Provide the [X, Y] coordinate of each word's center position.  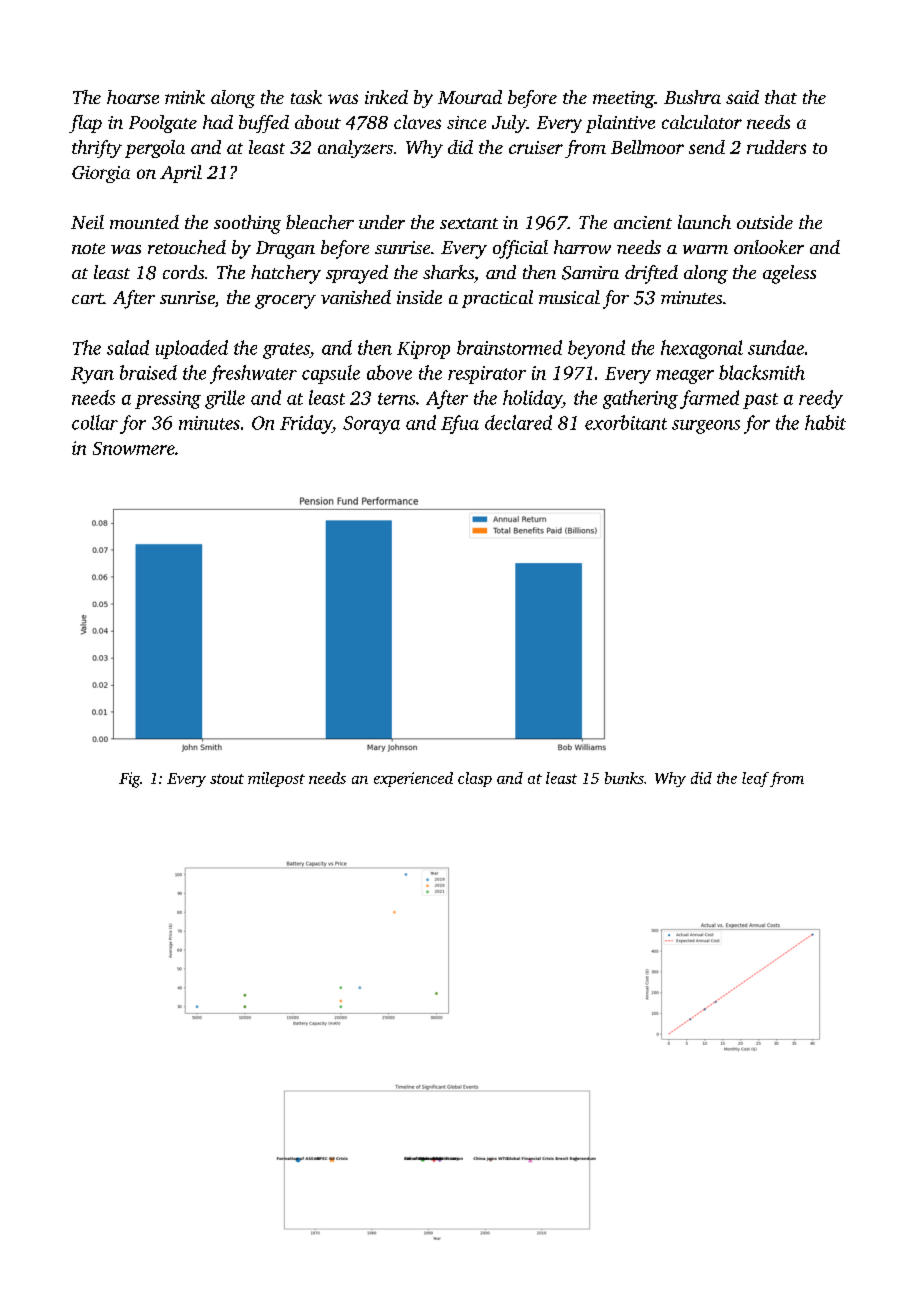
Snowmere [134, 448]
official [520, 249]
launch [704, 222]
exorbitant [626, 422]
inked [386, 97]
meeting [623, 99]
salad [128, 347]
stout [227, 779]
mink [185, 97]
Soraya [371, 425]
